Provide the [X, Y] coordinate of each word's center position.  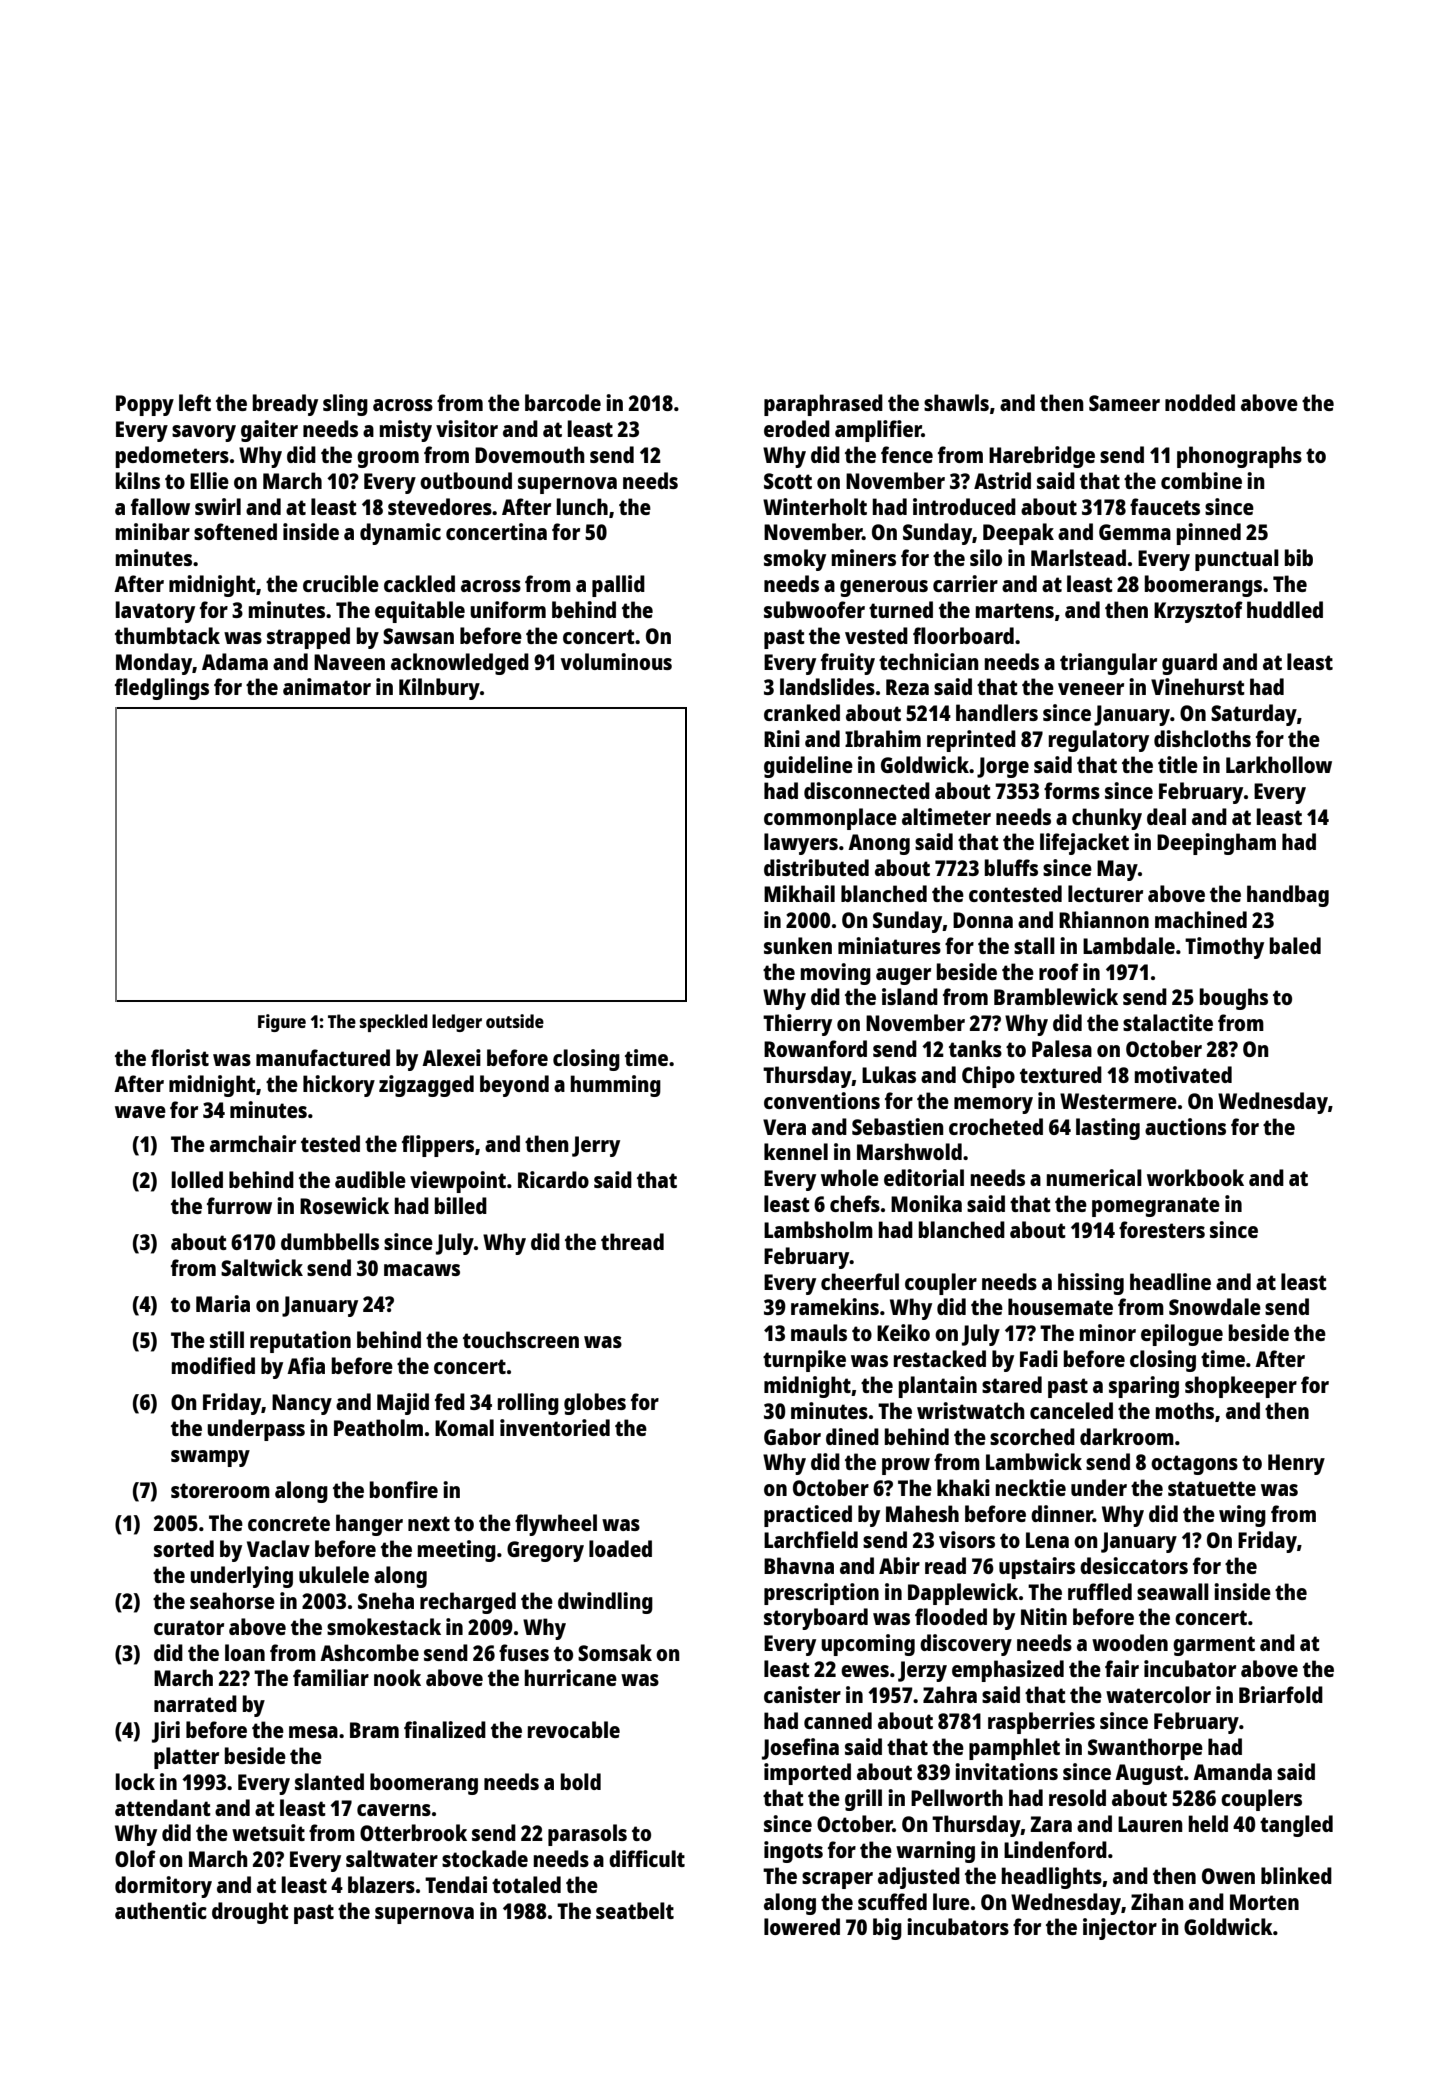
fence [907, 454]
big [887, 1929]
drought [250, 1913]
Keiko [903, 1332]
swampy [210, 1458]
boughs [1234, 999]
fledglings [162, 689]
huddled [1285, 609]
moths [1185, 1410]
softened [235, 531]
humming [616, 1086]
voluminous [616, 661]
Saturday [1254, 715]
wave [140, 1112]
